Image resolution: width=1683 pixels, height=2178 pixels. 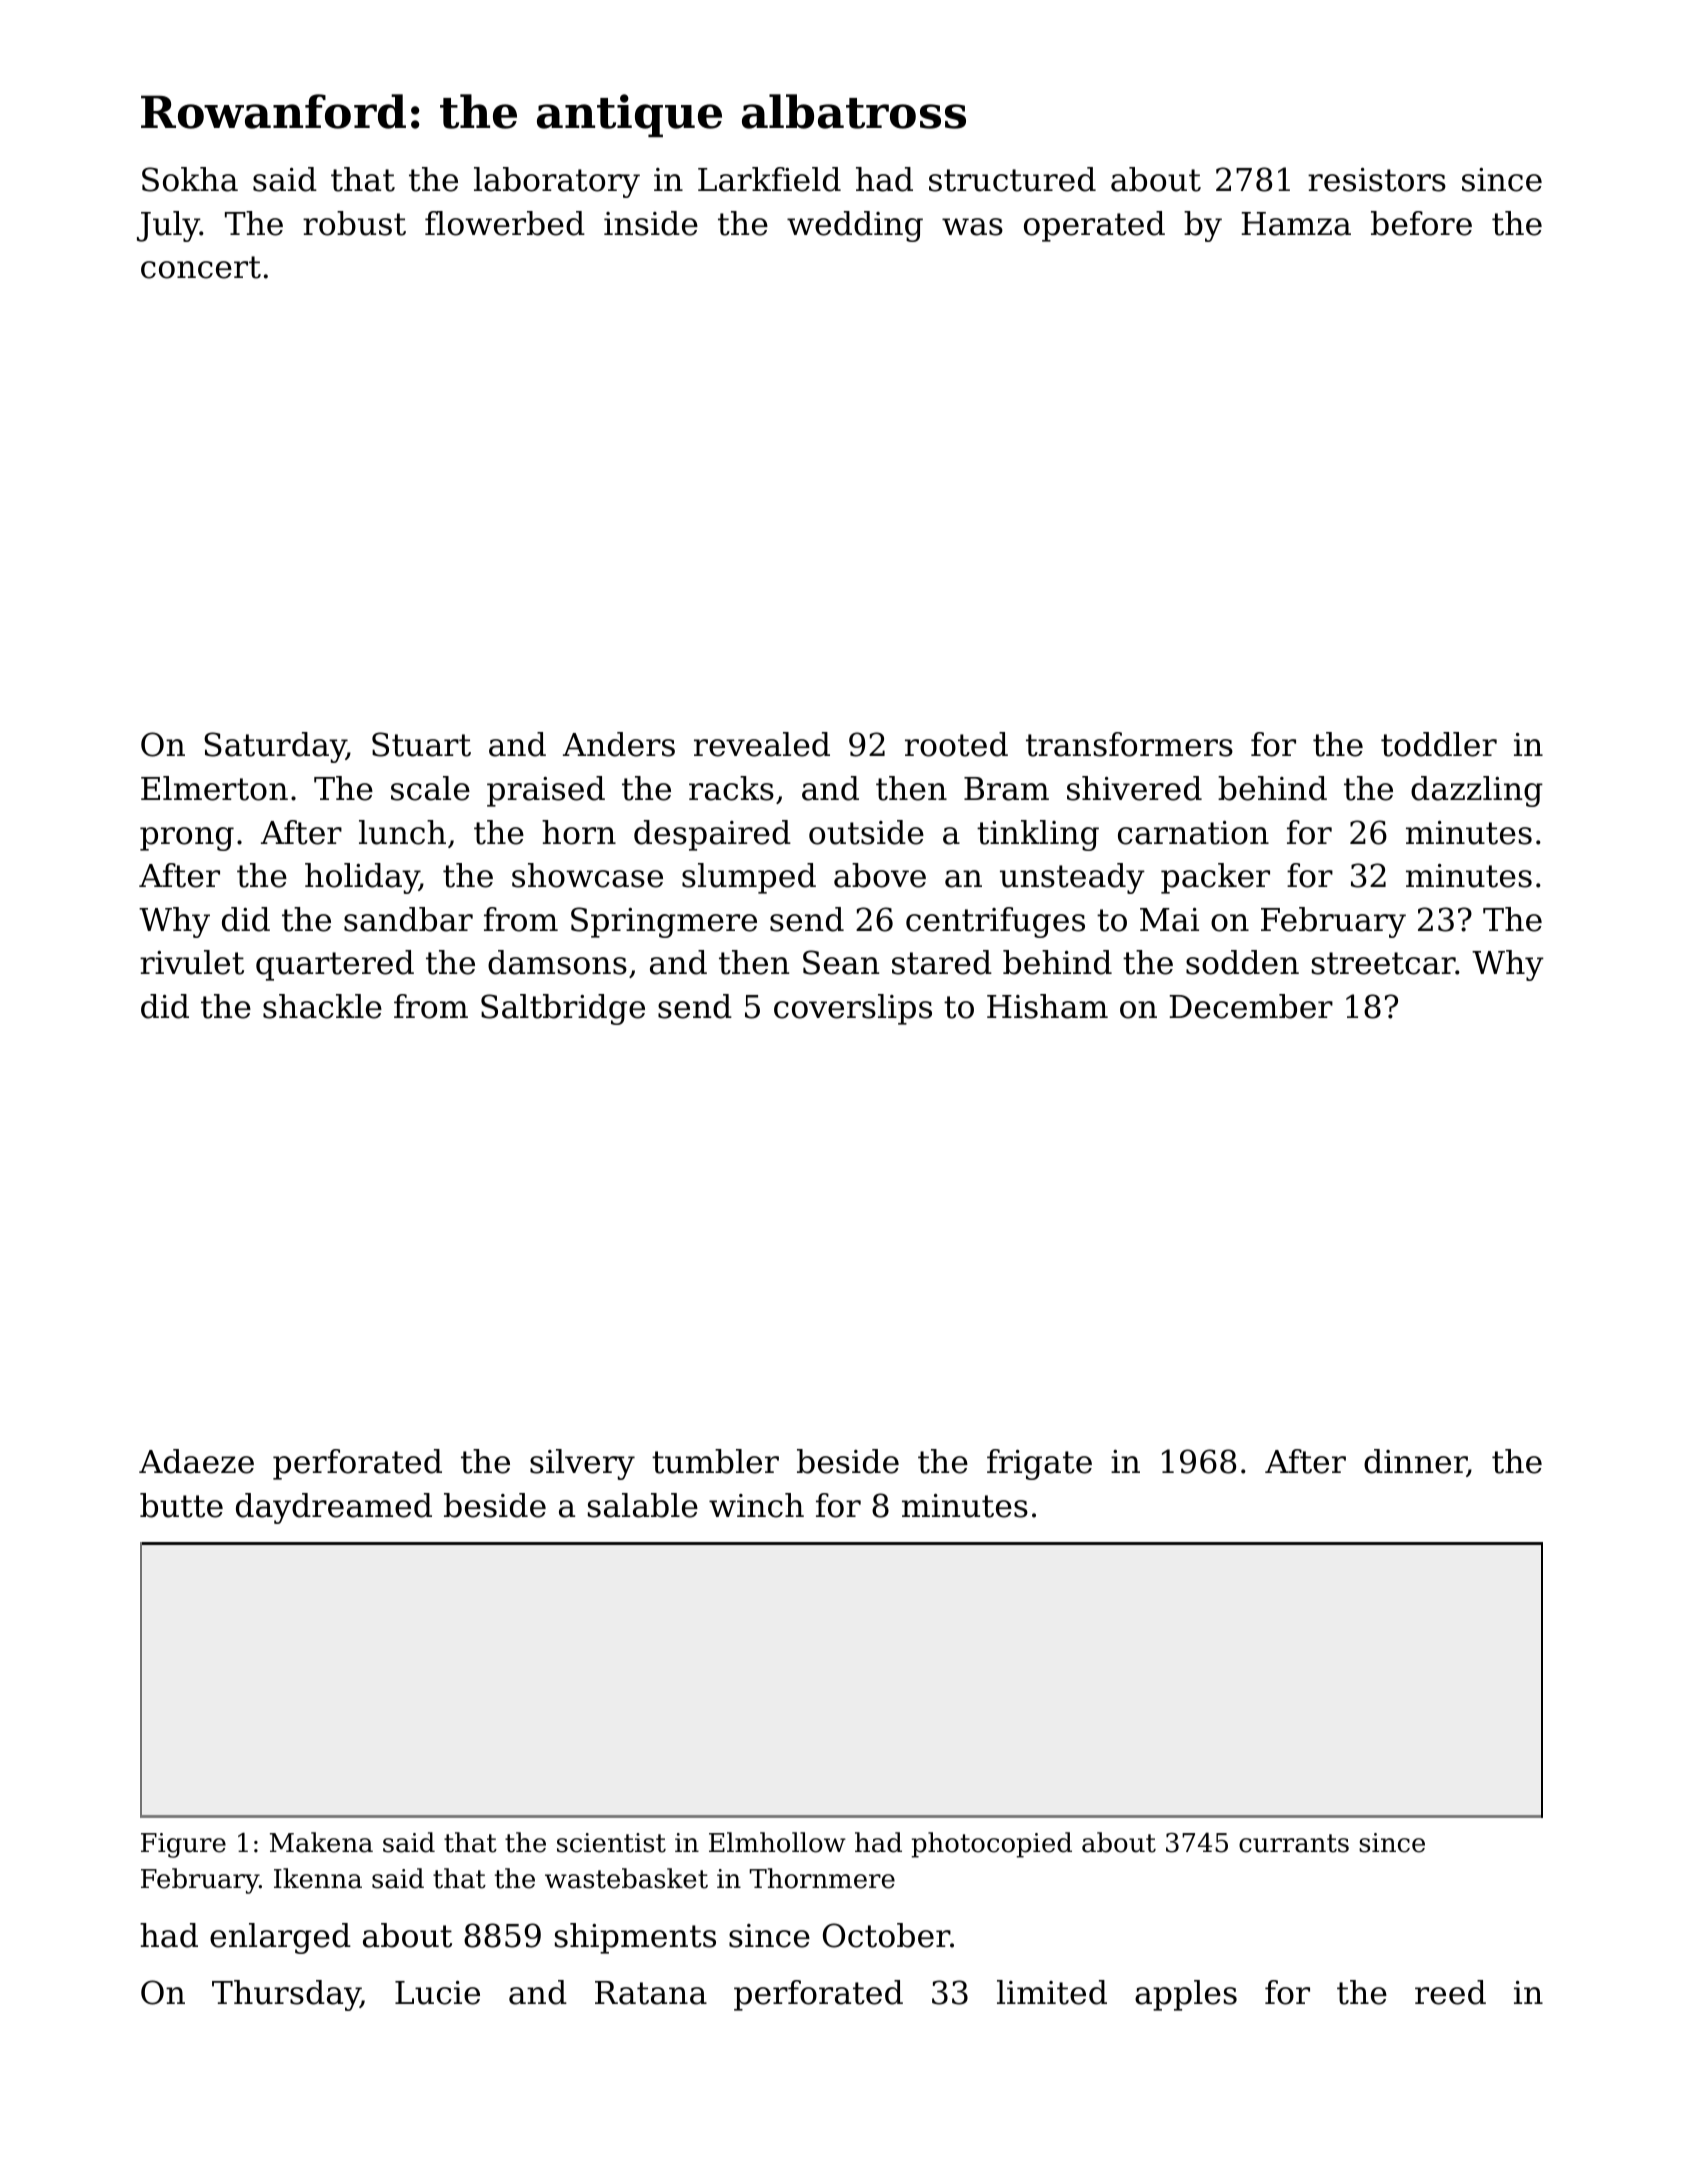 What do you see at coordinates (190, 179) in the document?
I see `Sokha` at bounding box center [190, 179].
